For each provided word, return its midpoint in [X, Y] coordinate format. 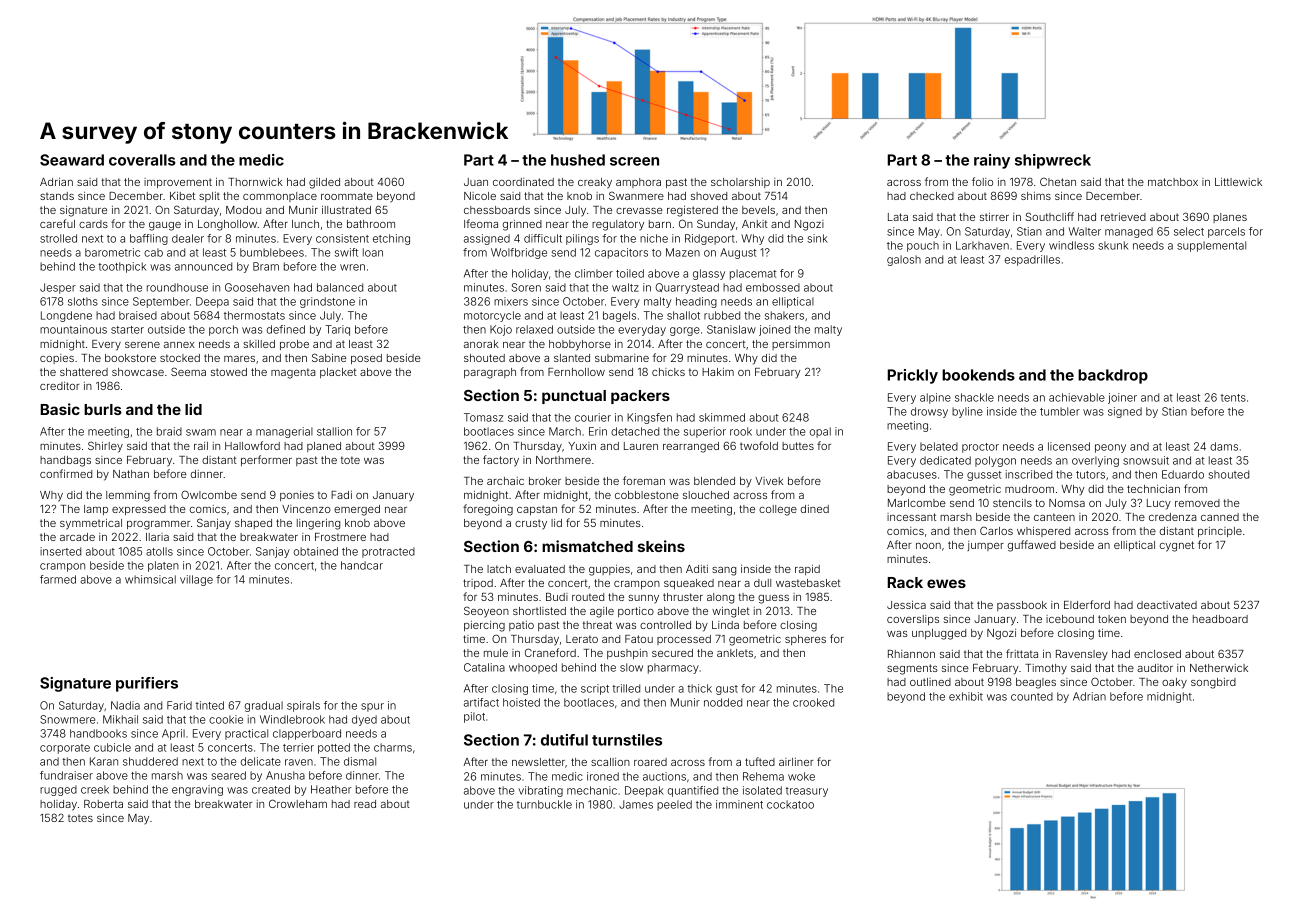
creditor [60, 386]
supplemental [1211, 246]
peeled [674, 805]
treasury [807, 792]
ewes [946, 583]
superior [705, 432]
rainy [992, 161]
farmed [58, 579]
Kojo [501, 330]
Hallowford [252, 445]
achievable [1077, 397]
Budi [557, 597]
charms [393, 747]
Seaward [72, 160]
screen [634, 161]
